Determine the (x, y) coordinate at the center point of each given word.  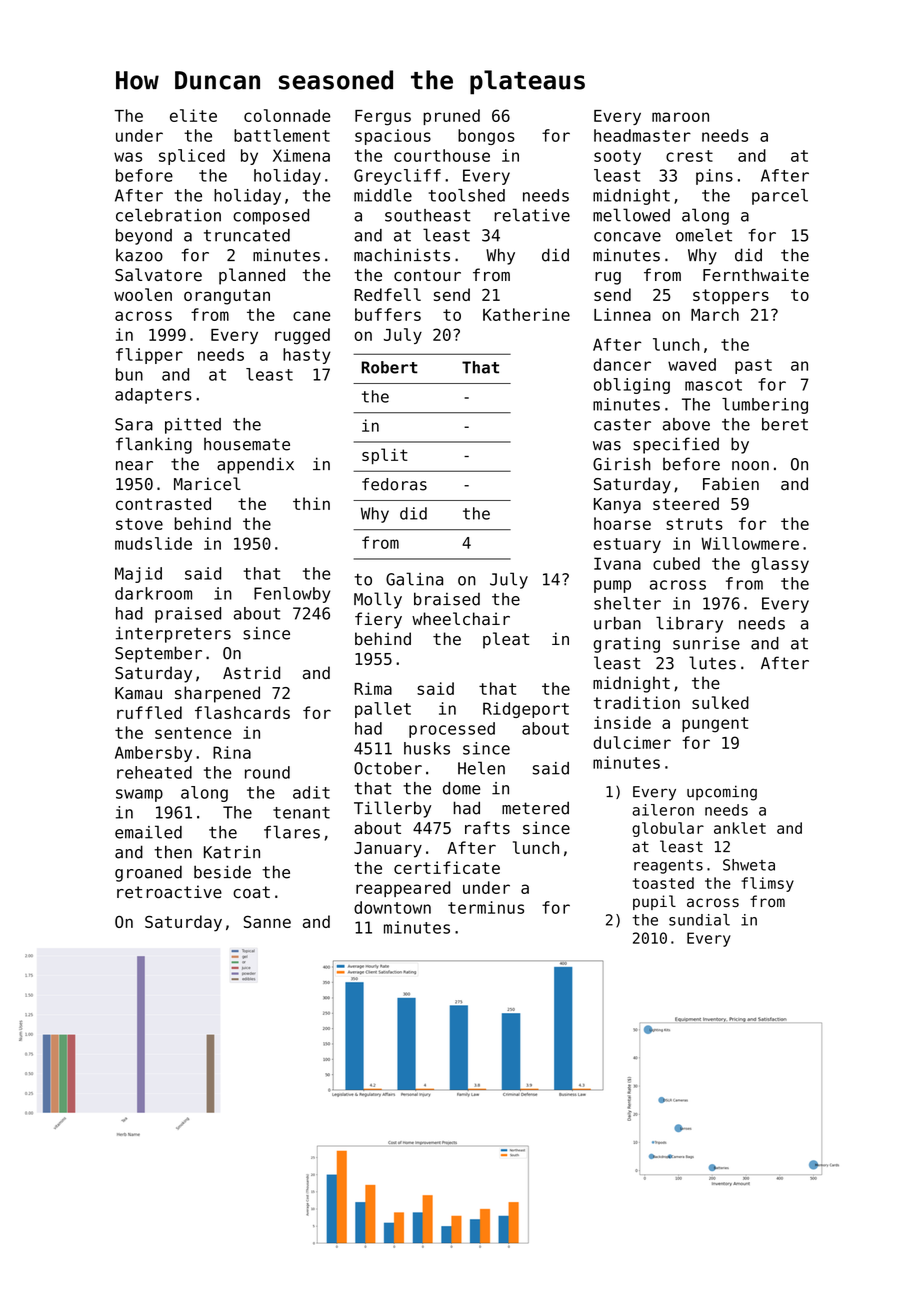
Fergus (383, 118)
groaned (148, 873)
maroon (680, 117)
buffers (388, 314)
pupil (654, 902)
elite (193, 115)
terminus (486, 907)
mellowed (631, 215)
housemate (247, 444)
